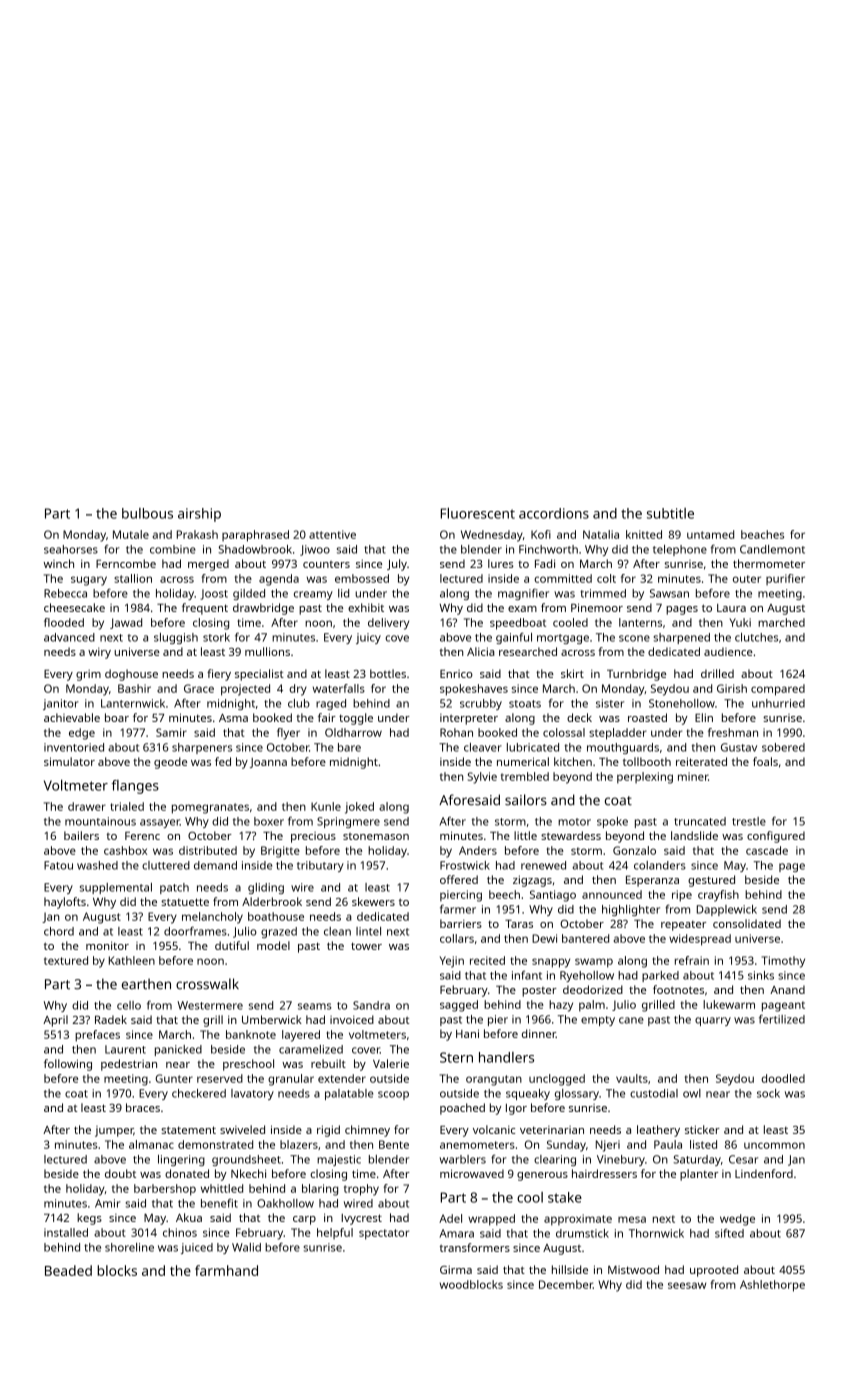 The height and width of the screenshot is (1400, 849). Describe the element at coordinates (604, 1173) in the screenshot. I see `hairdressers` at that location.
